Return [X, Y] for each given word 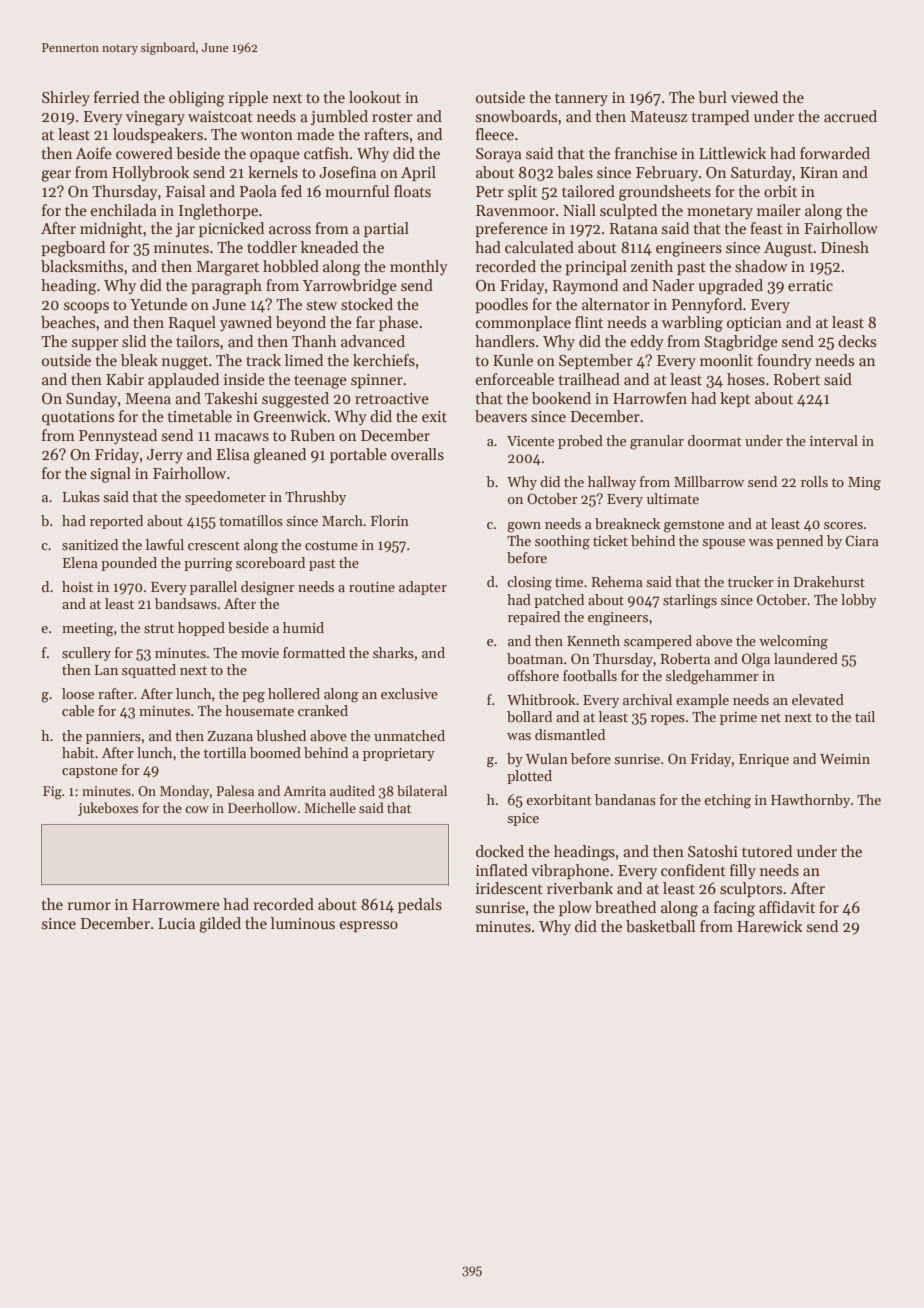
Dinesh [845, 247]
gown [524, 527]
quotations [78, 418]
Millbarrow [709, 481]
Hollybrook [150, 173]
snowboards [516, 116]
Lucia [176, 923]
